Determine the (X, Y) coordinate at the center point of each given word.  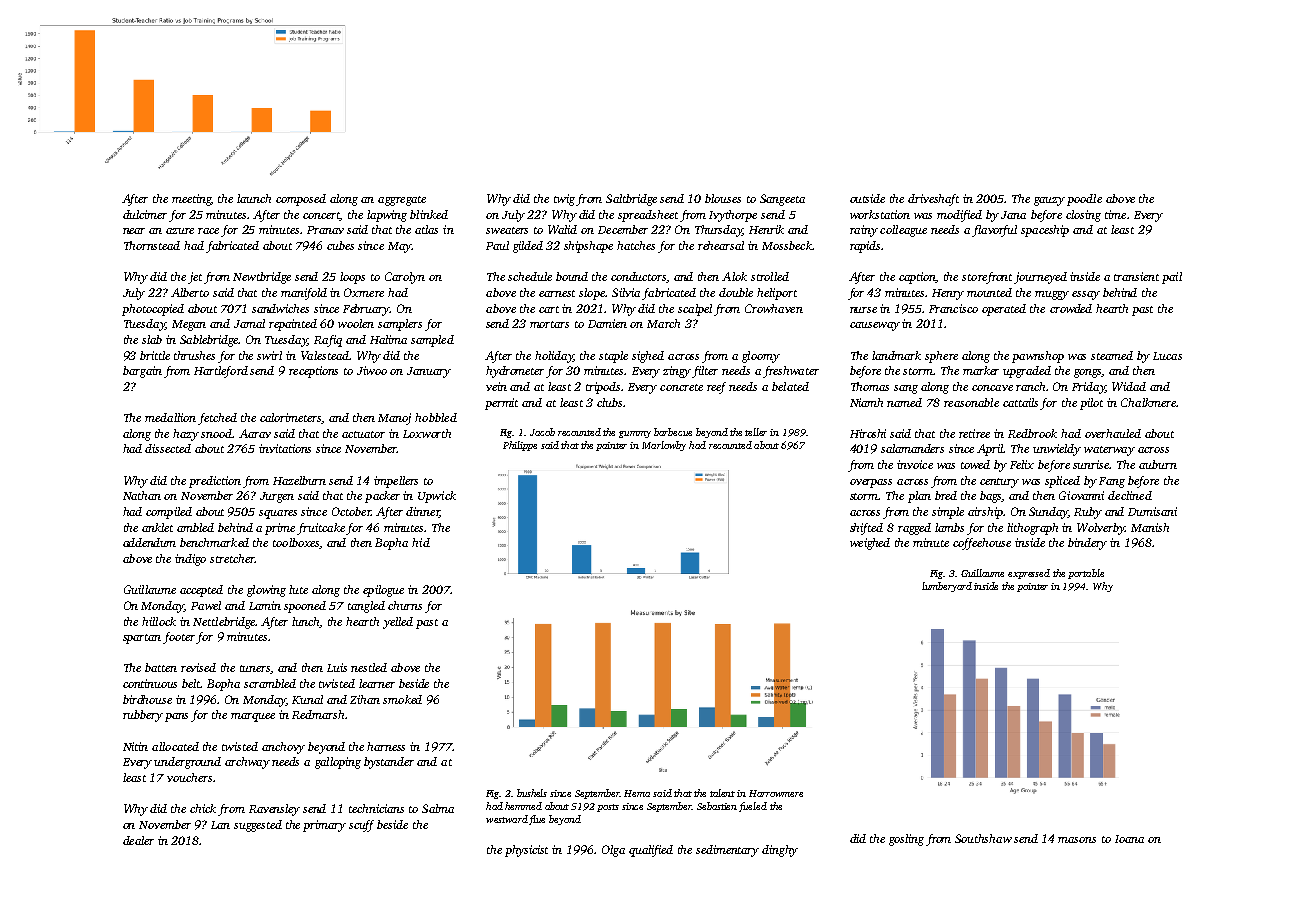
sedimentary (727, 851)
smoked (402, 699)
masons (1077, 840)
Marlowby (664, 446)
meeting (191, 200)
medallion (170, 417)
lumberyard (947, 587)
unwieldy (1057, 450)
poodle (1084, 200)
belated (790, 386)
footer (180, 638)
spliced (1062, 482)
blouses (723, 198)
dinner (423, 512)
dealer (138, 840)
